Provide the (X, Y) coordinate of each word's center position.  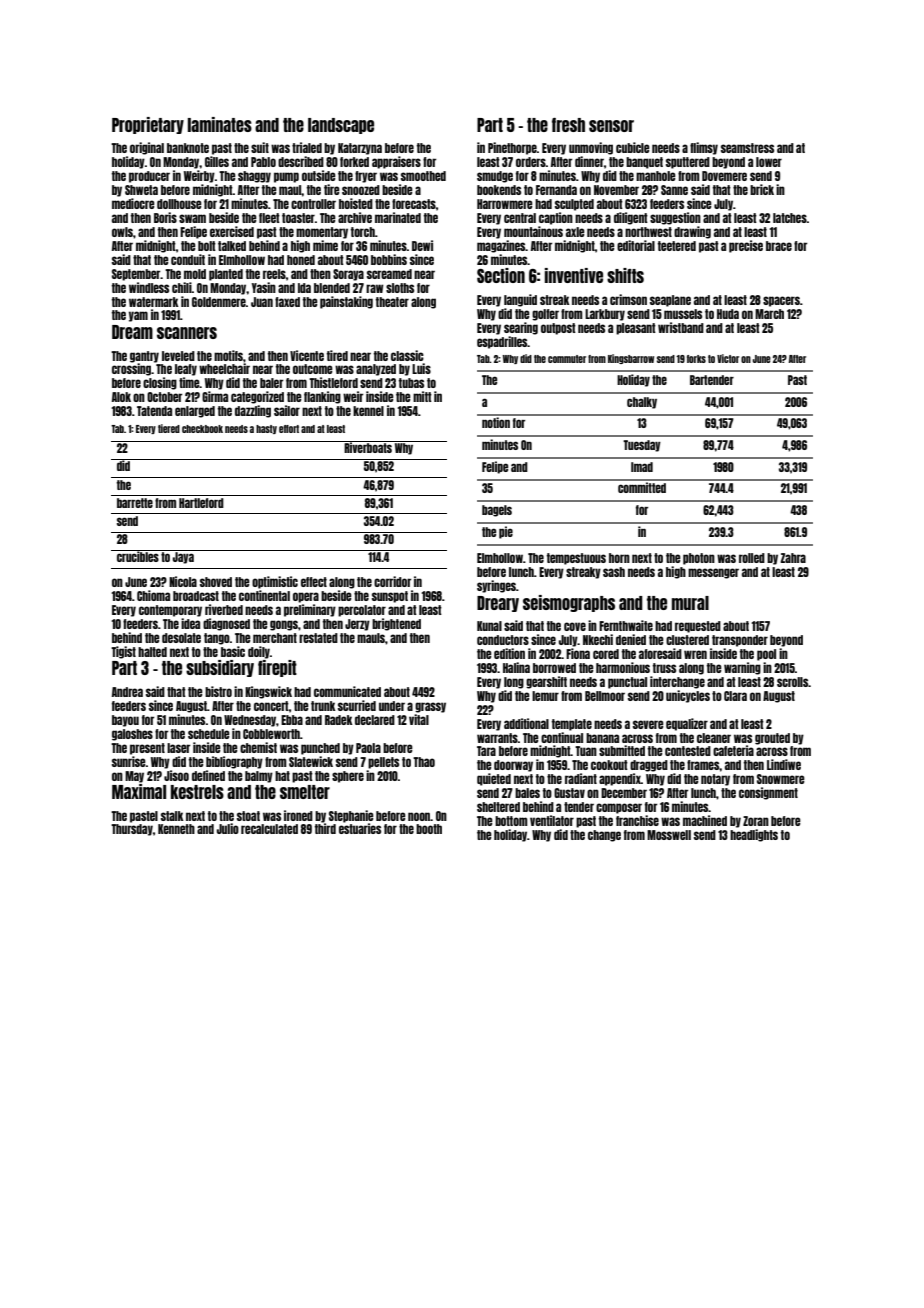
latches (790, 218)
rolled (752, 558)
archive (355, 217)
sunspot (390, 597)
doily (259, 652)
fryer (366, 177)
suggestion (675, 218)
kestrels (197, 792)
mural (690, 603)
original (147, 148)
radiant (581, 778)
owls (122, 232)
